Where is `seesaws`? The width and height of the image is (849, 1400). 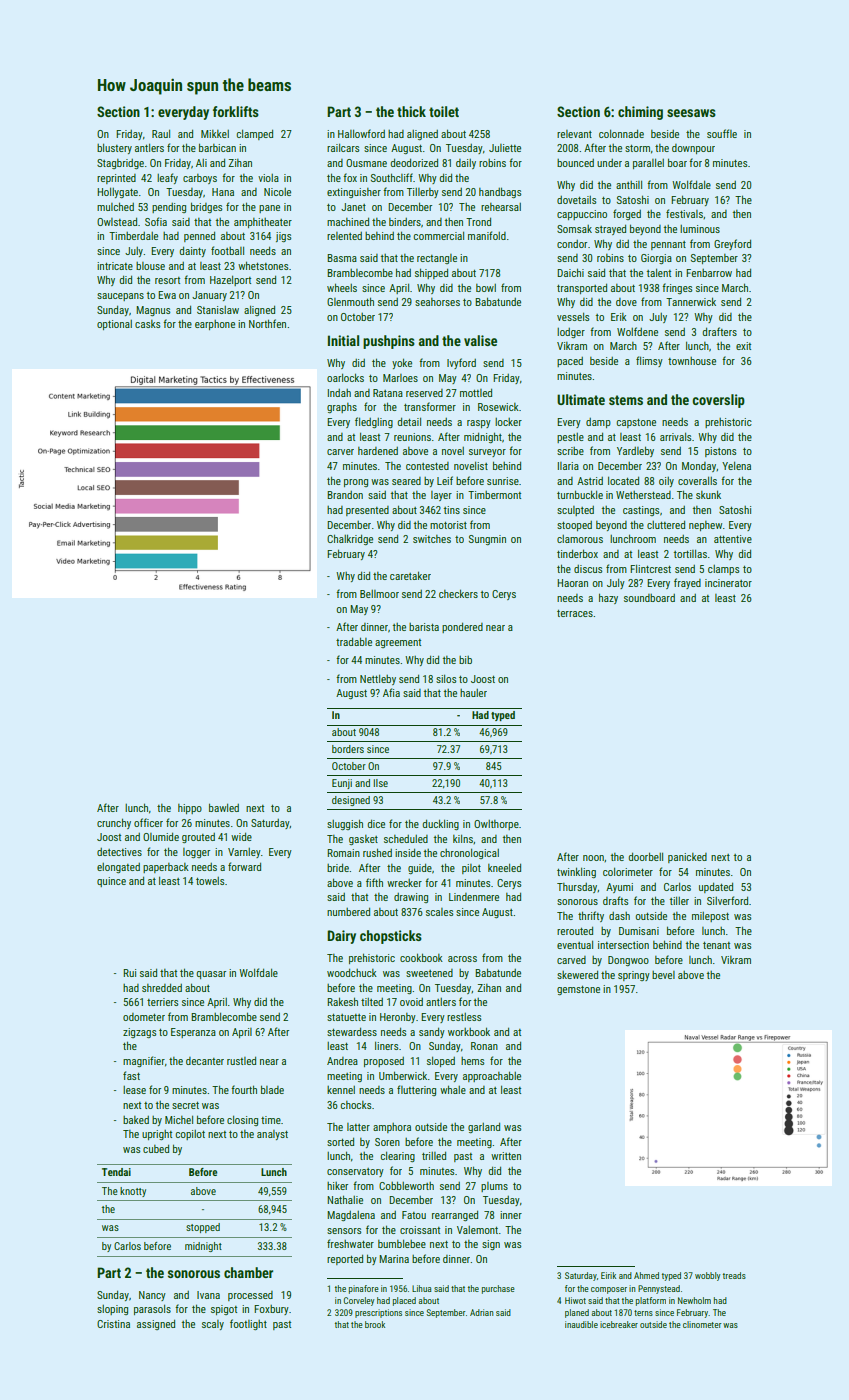
seesaws is located at coordinates (691, 113).
